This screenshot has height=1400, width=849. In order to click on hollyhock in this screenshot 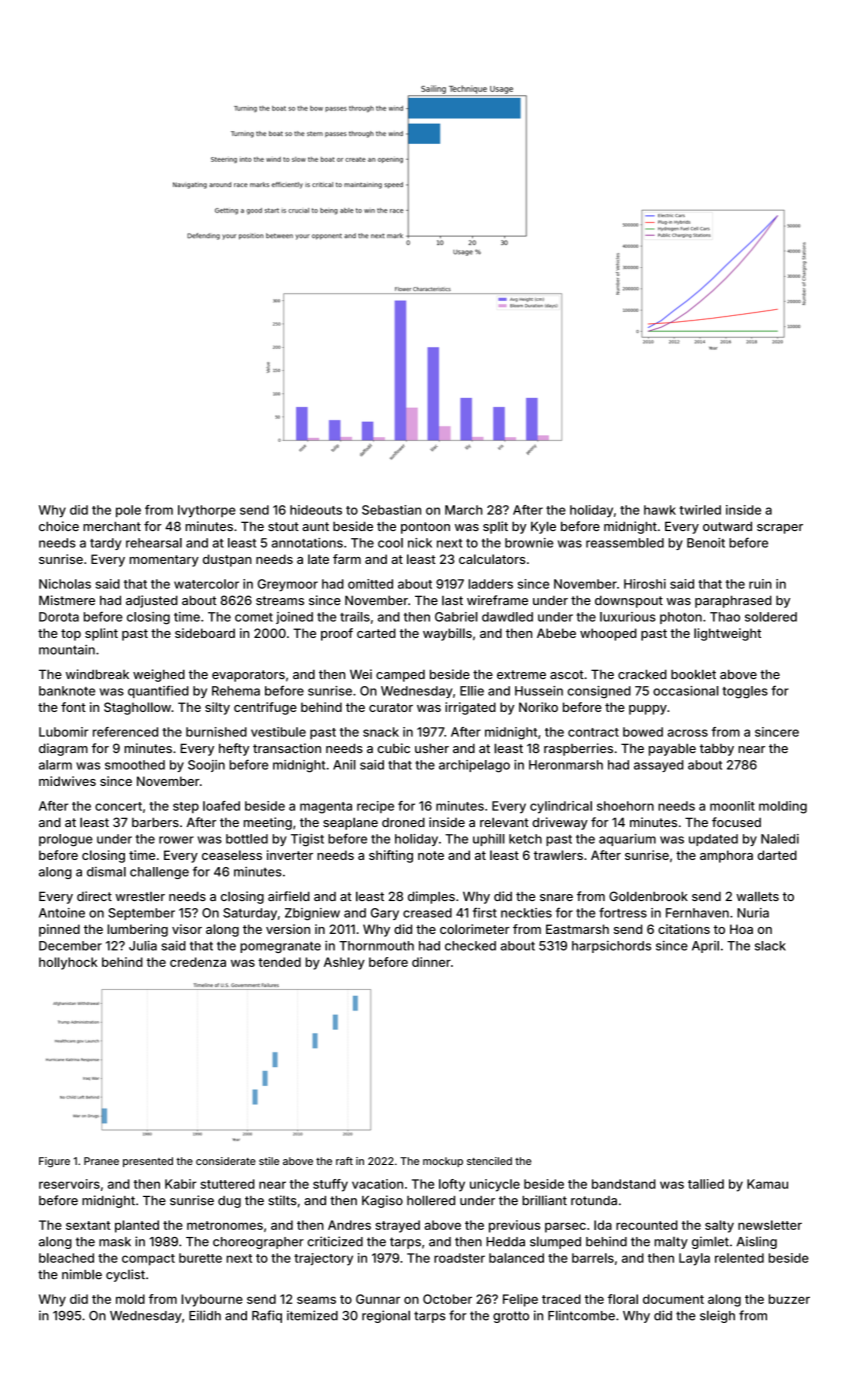, I will do `click(68, 963)`.
